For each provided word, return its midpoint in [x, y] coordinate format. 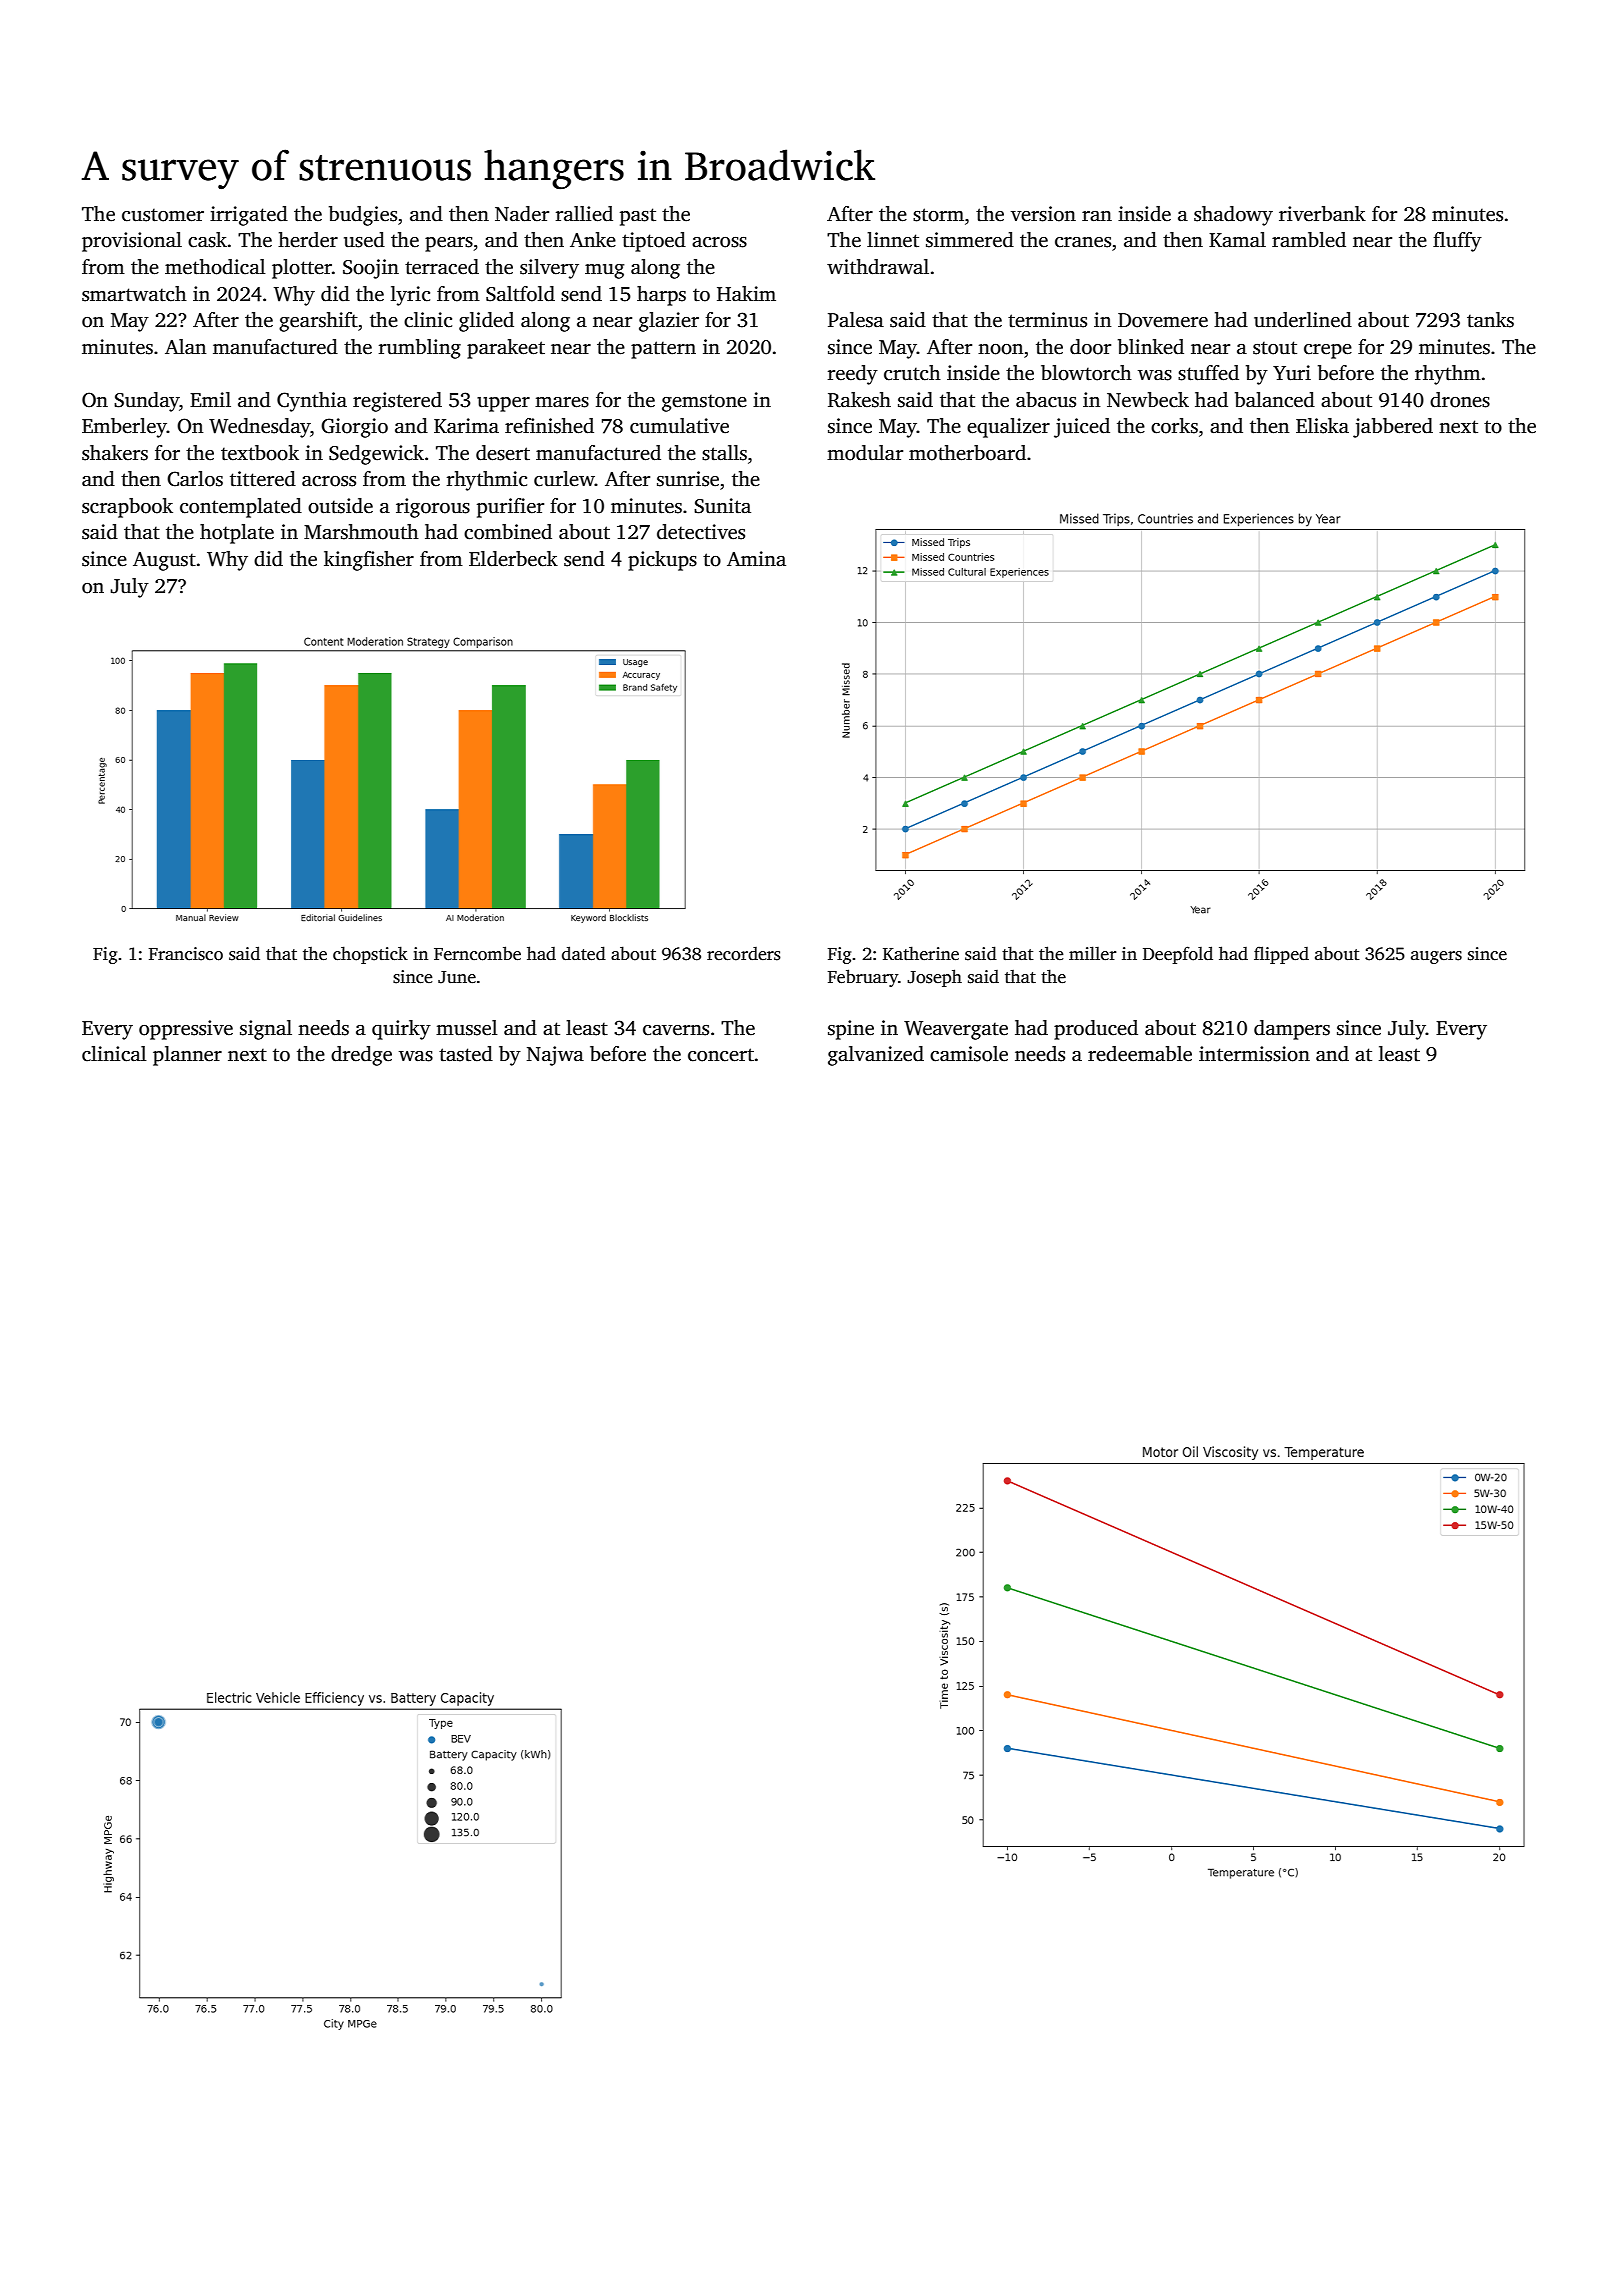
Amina [756, 559]
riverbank [1322, 214]
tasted [466, 1054]
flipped [1281, 955]
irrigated [249, 216]
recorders [744, 954]
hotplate [237, 534]
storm [938, 215]
